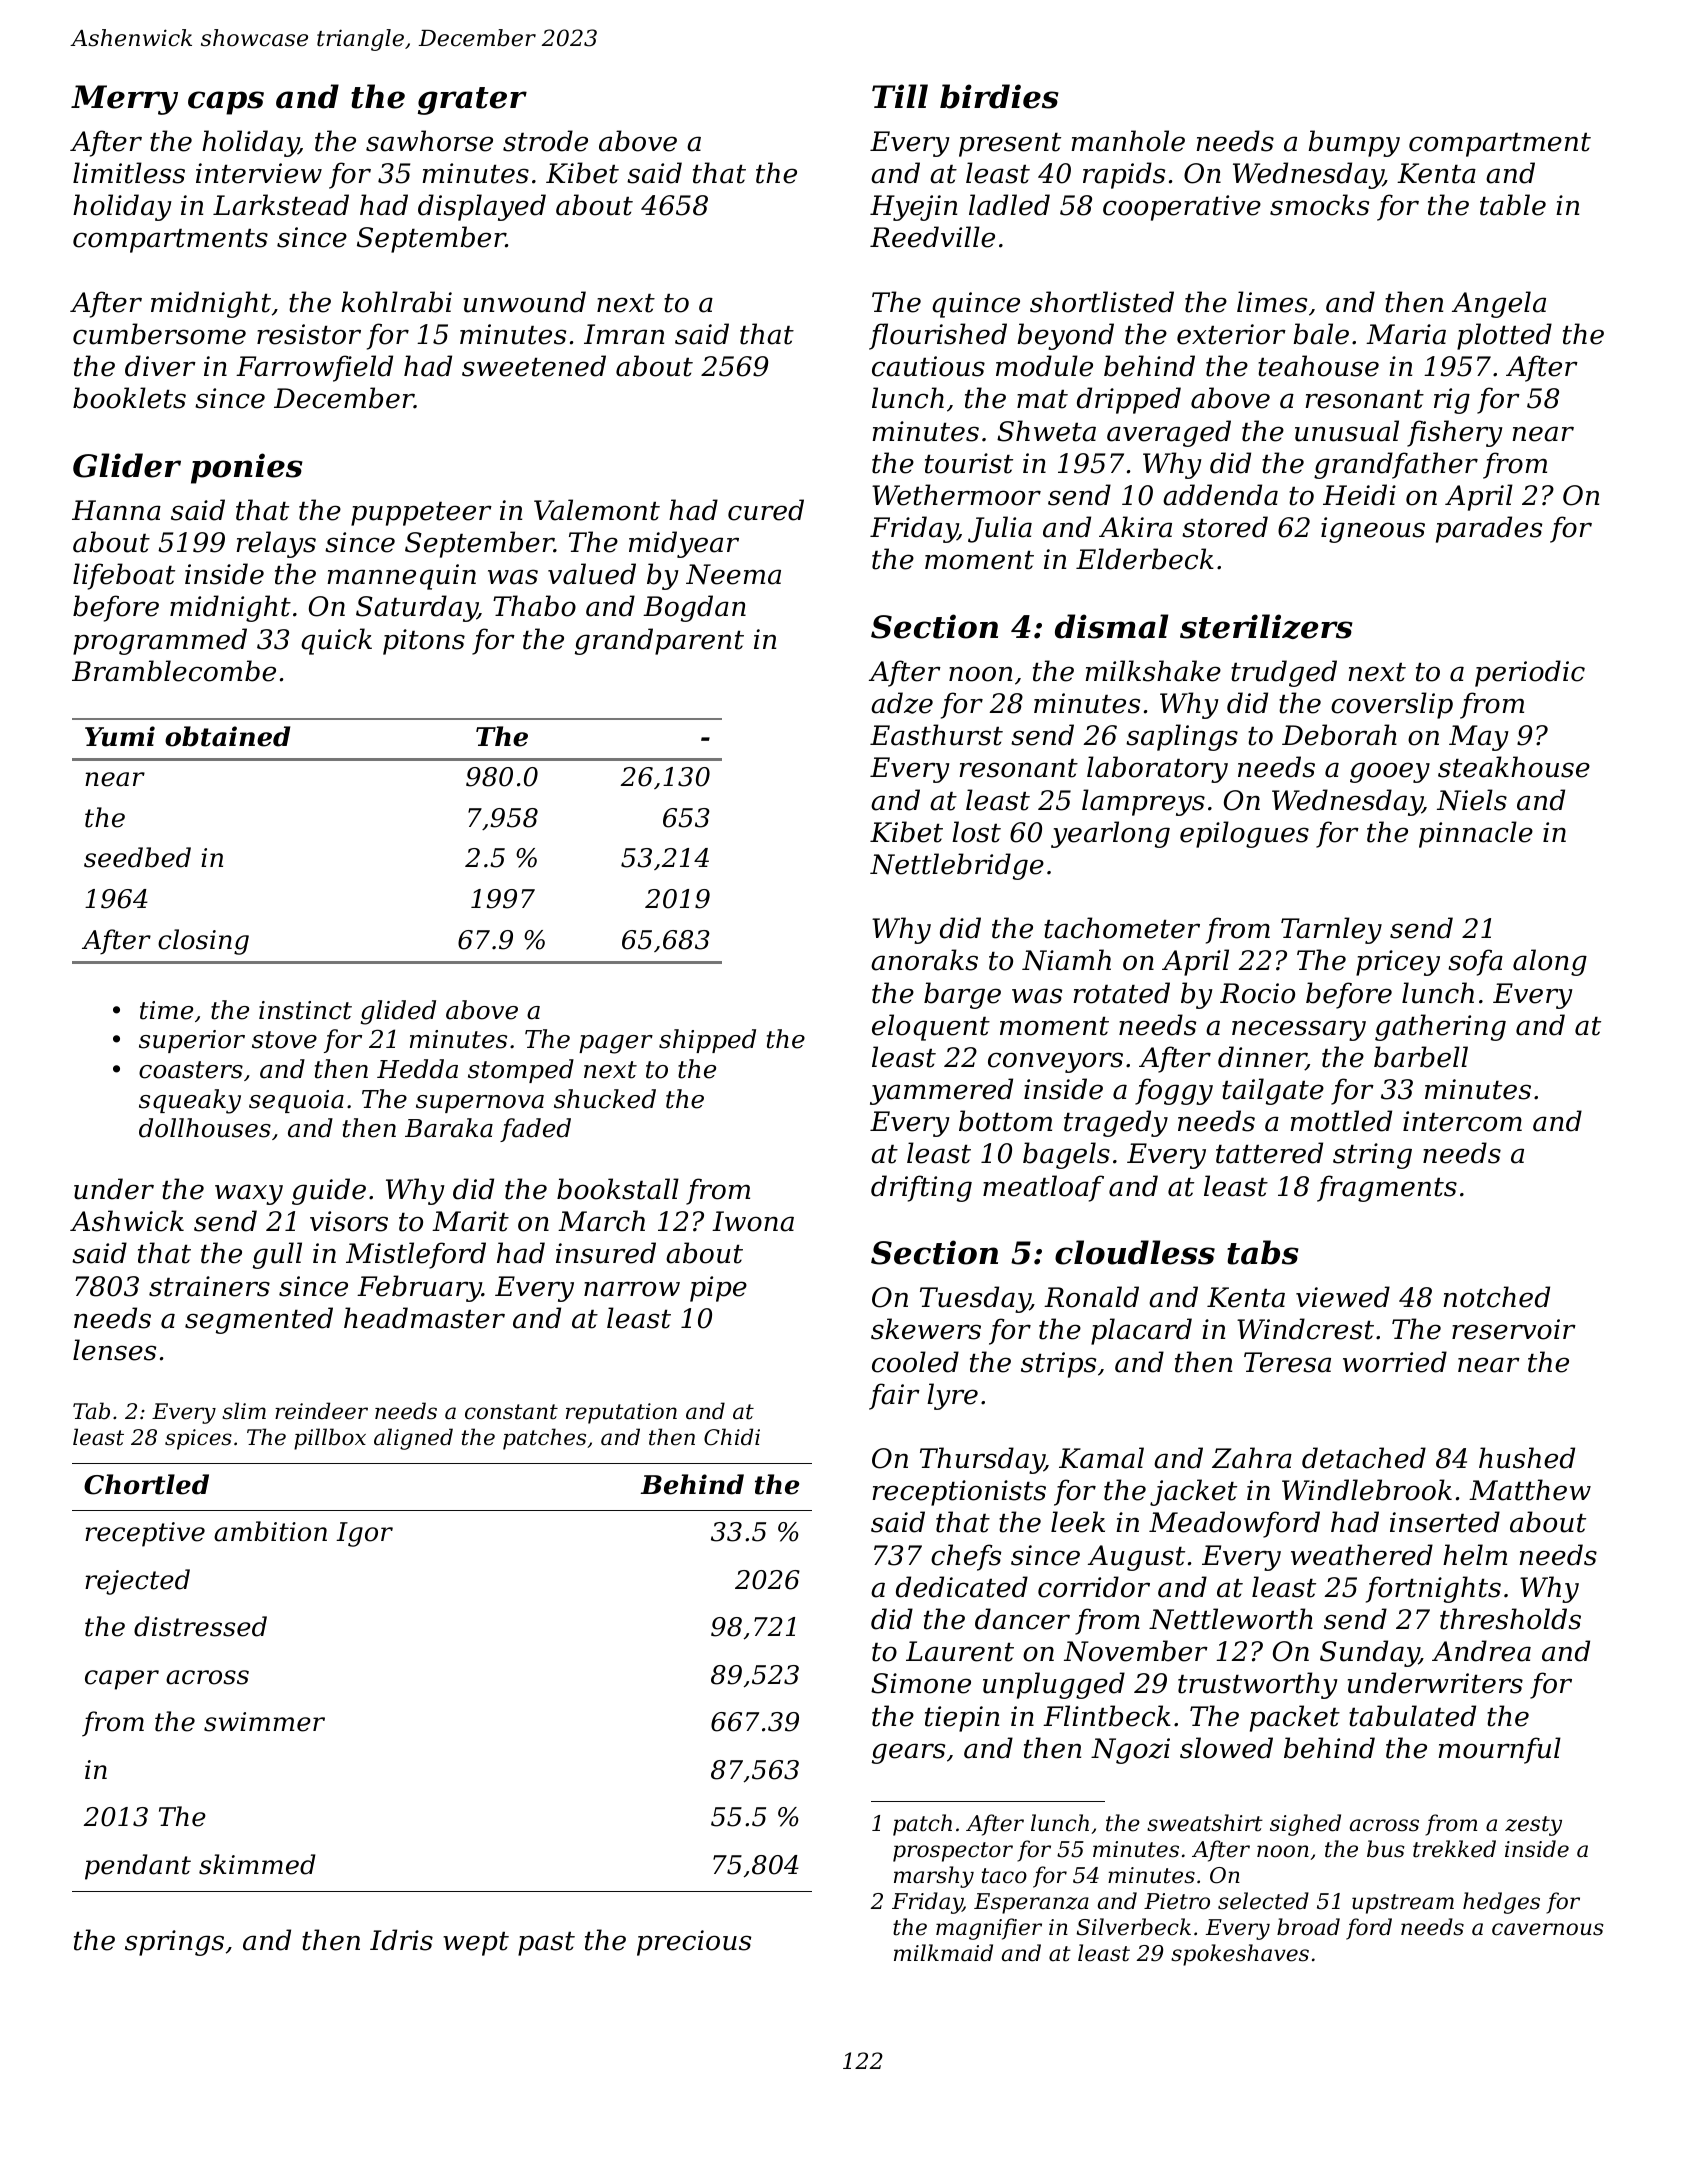 This document has width=1683, height=2178. I want to click on Chidi, so click(732, 1437).
